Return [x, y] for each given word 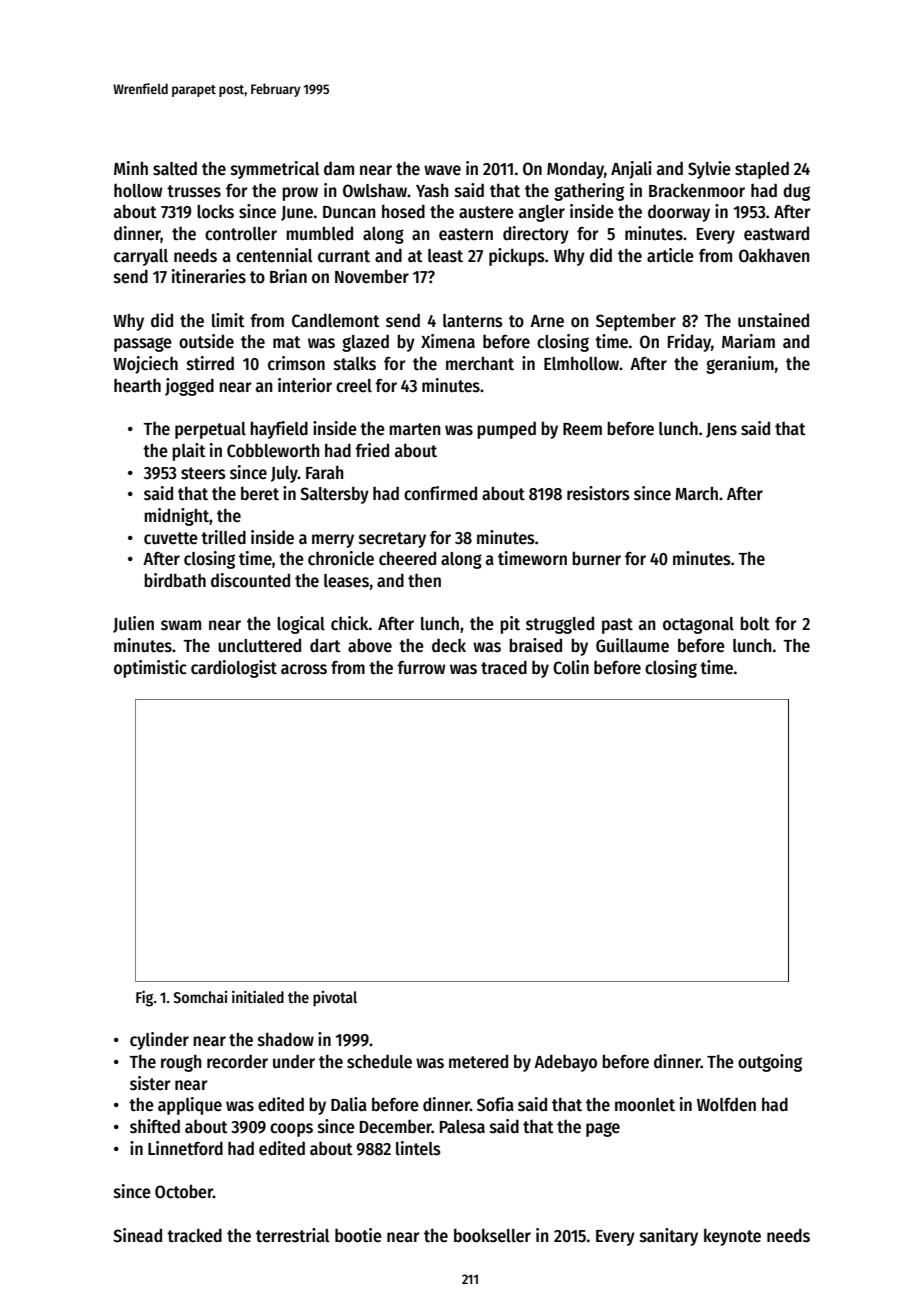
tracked [194, 1235]
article [670, 255]
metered [478, 1061]
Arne [547, 321]
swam [181, 625]
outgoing [770, 1063]
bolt [755, 623]
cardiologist [234, 669]
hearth [137, 386]
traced [504, 667]
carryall [141, 257]
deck [449, 645]
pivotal [335, 999]
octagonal [698, 625]
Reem [582, 429]
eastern [466, 234]
